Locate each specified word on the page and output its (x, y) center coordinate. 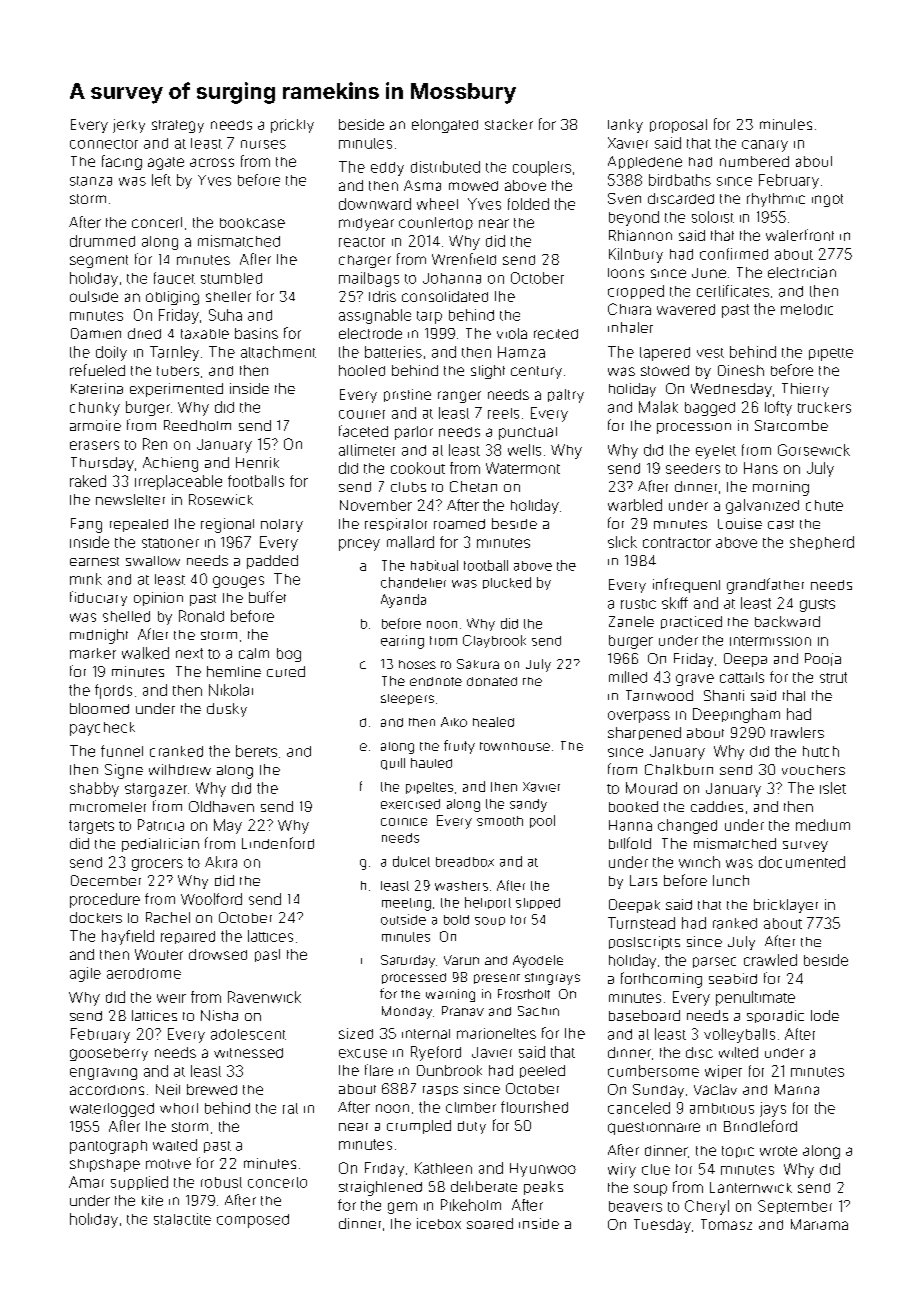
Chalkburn (679, 769)
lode (825, 1015)
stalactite (182, 1219)
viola (512, 333)
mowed (473, 186)
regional (227, 525)
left (161, 180)
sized (356, 1033)
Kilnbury (636, 255)
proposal (678, 126)
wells (524, 450)
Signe (124, 771)
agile (85, 974)
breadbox (465, 862)
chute (824, 505)
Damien (96, 333)
